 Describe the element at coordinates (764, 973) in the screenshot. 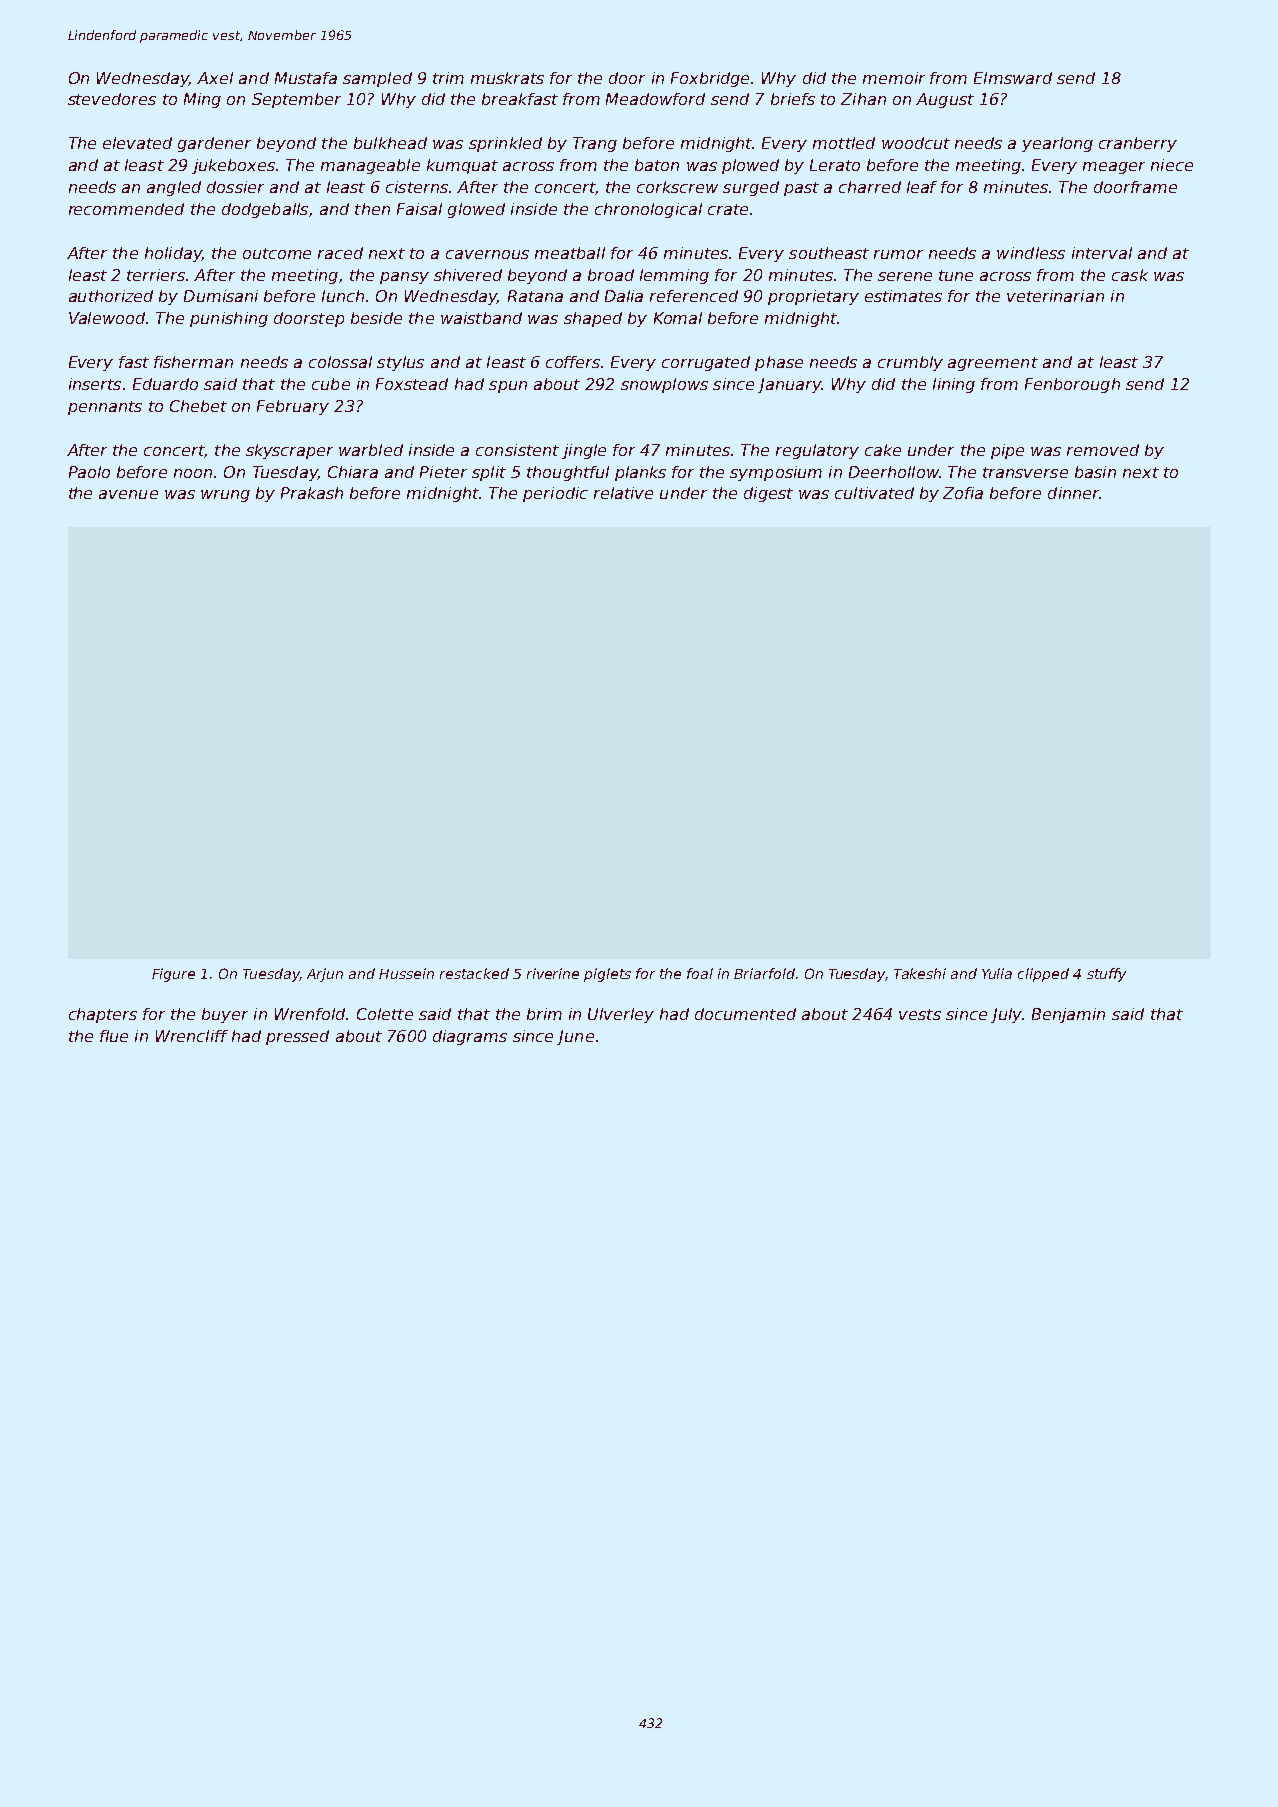

I see `Briarfold` at that location.
